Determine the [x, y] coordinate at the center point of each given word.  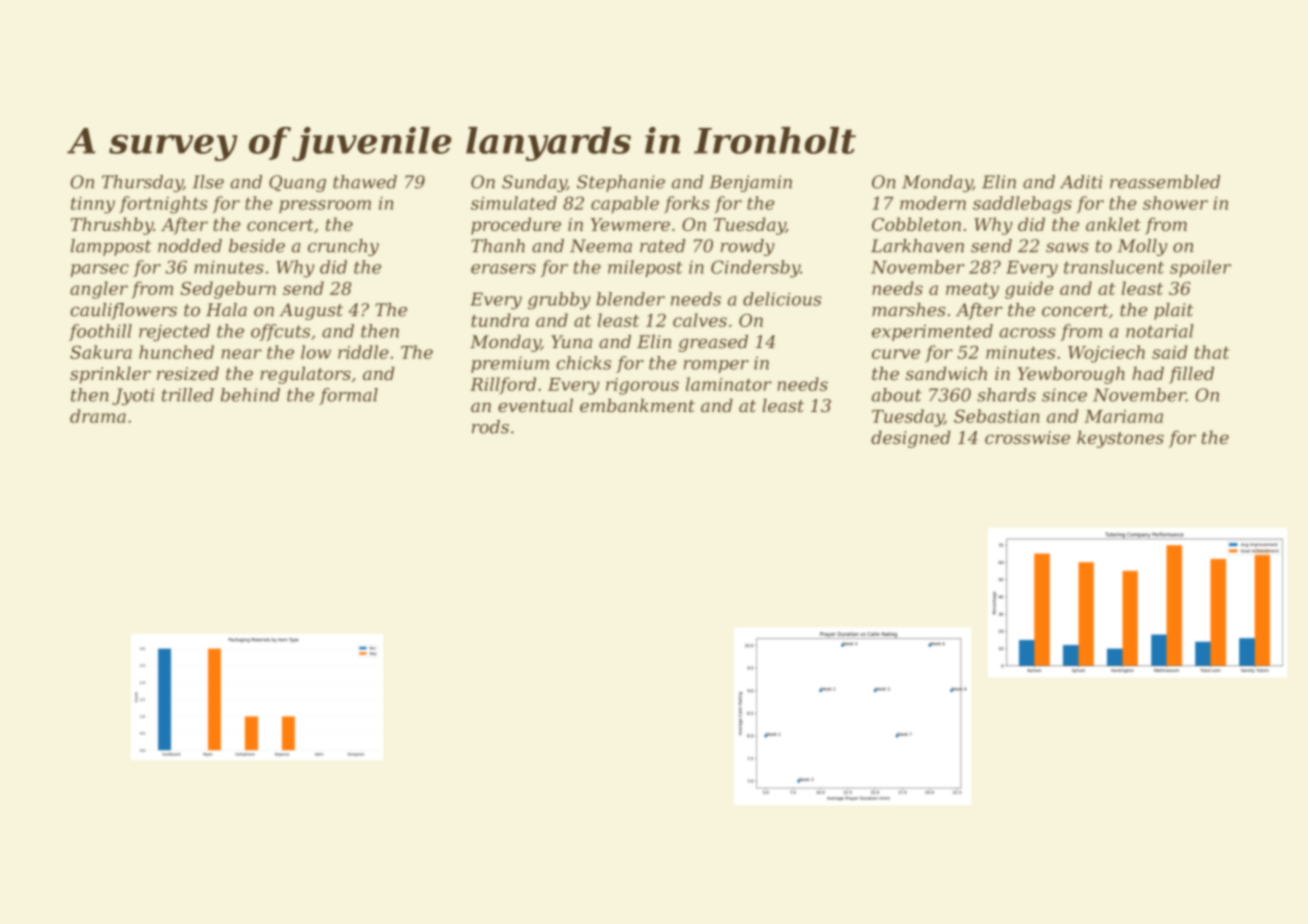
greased [713, 343]
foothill [100, 332]
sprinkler [110, 375]
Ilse [208, 182]
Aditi [1081, 182]
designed [911, 439]
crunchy [343, 247]
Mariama [1123, 416]
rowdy [748, 247]
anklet [1113, 224]
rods [490, 427]
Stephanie [621, 183]
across [1027, 333]
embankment [637, 405]
